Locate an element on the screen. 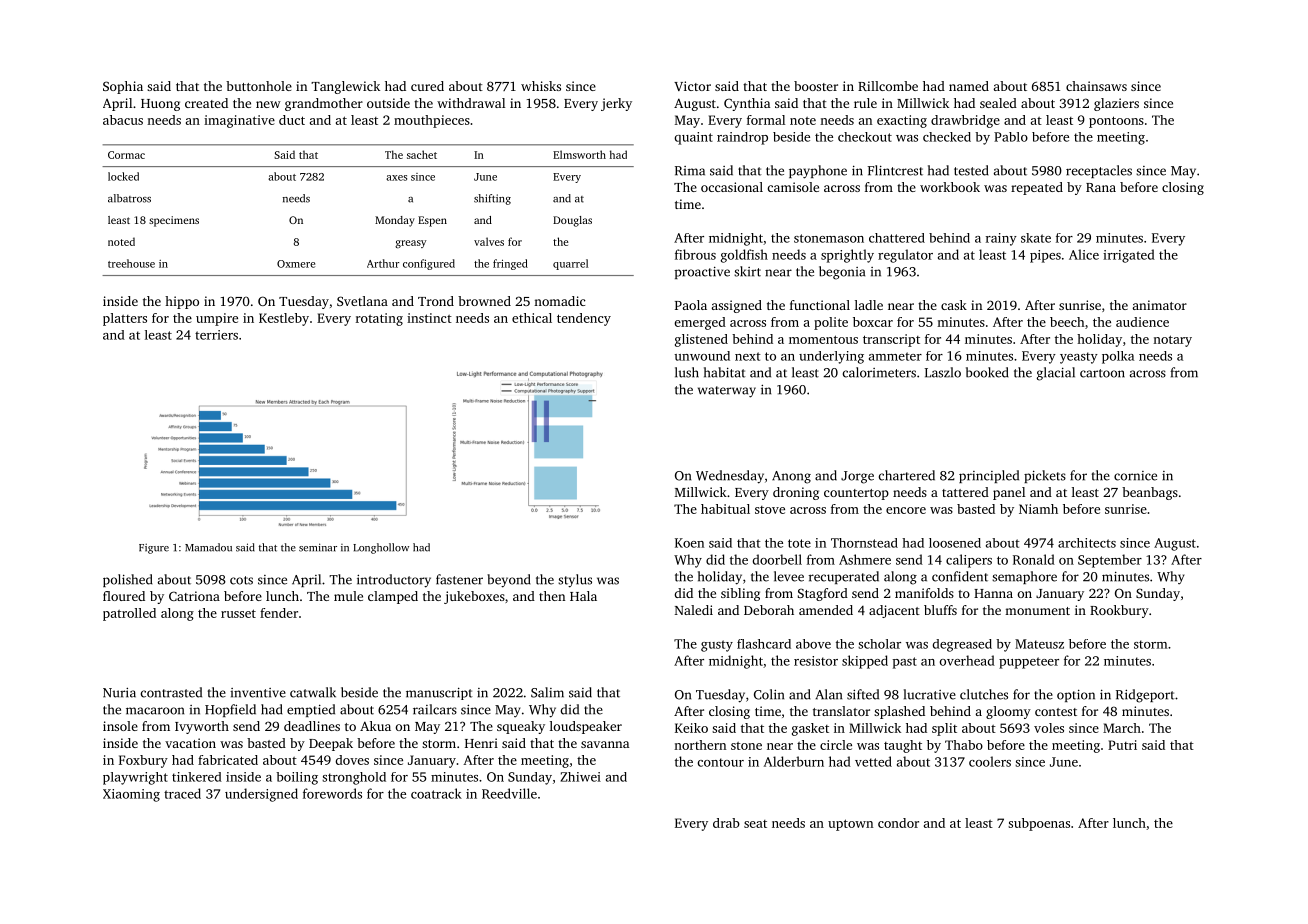 This screenshot has width=1308, height=924. chainsaws is located at coordinates (1096, 86).
